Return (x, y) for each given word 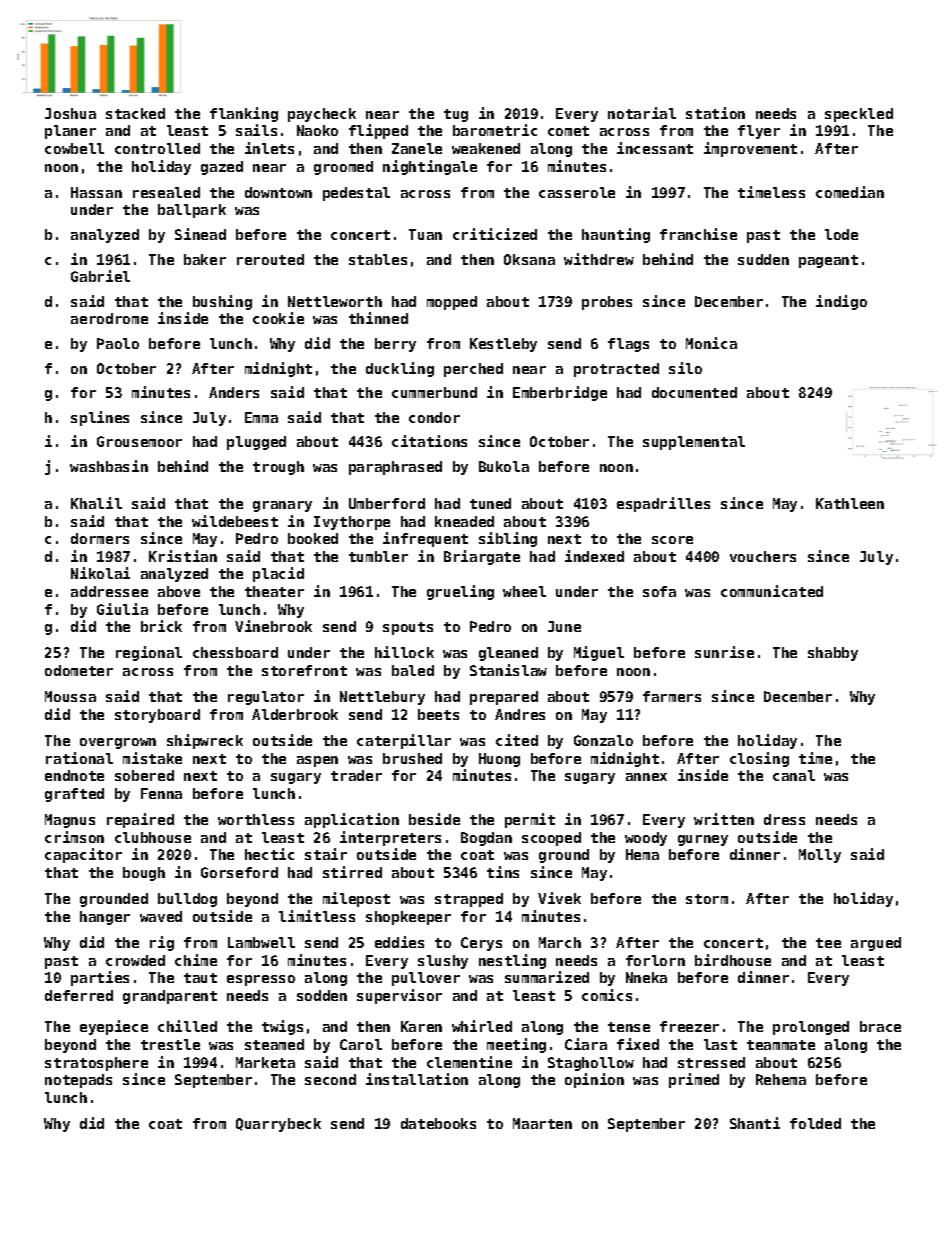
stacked (135, 113)
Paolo (118, 343)
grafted (74, 795)
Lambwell (261, 942)
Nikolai (100, 573)
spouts (408, 628)
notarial (642, 113)
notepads (78, 1081)
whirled (482, 1026)
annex (646, 777)
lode (841, 234)
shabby (833, 654)
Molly (820, 856)
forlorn (655, 960)
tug (456, 115)
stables (378, 259)
